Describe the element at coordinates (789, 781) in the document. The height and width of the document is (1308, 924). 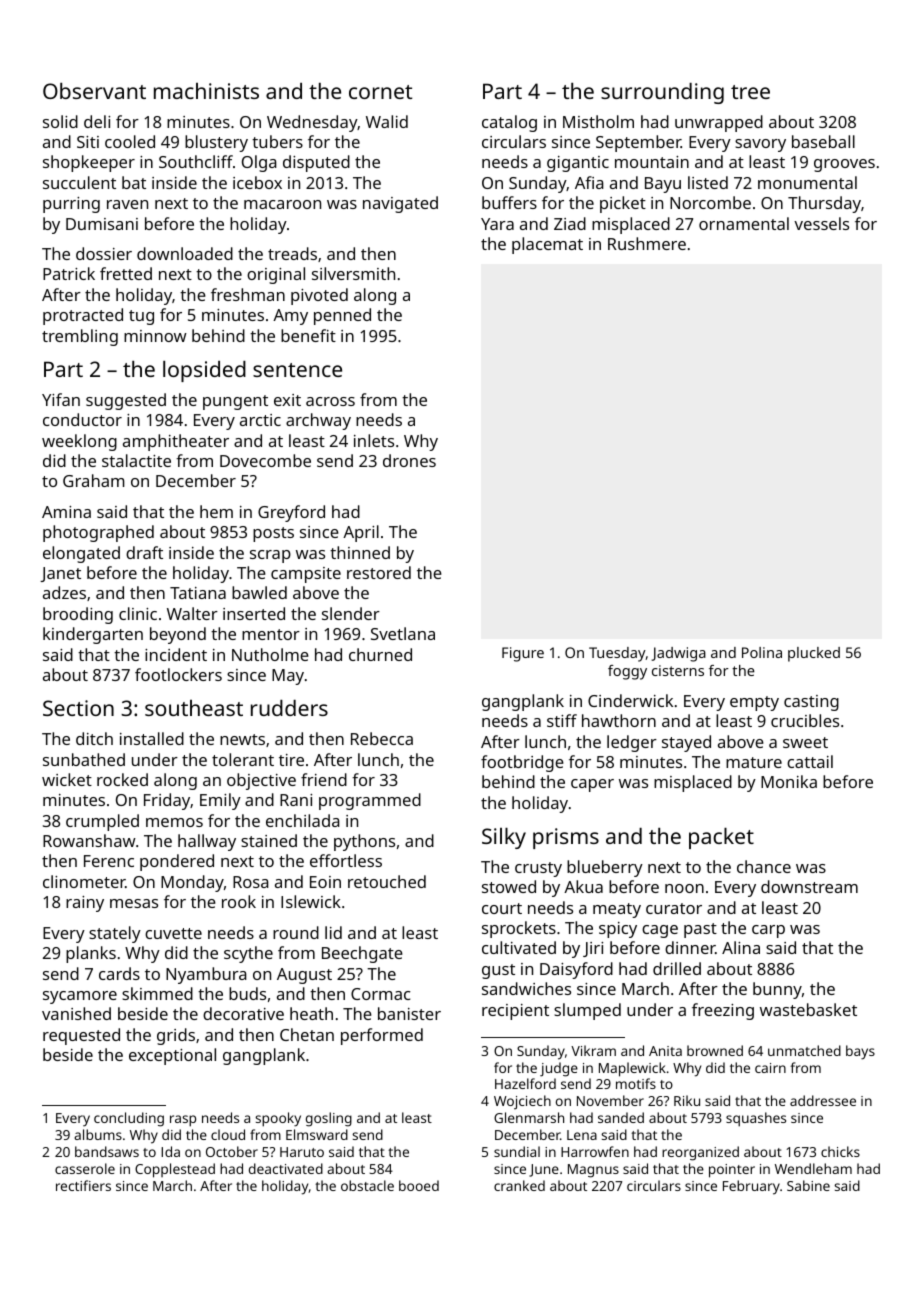
I see `Monika` at that location.
